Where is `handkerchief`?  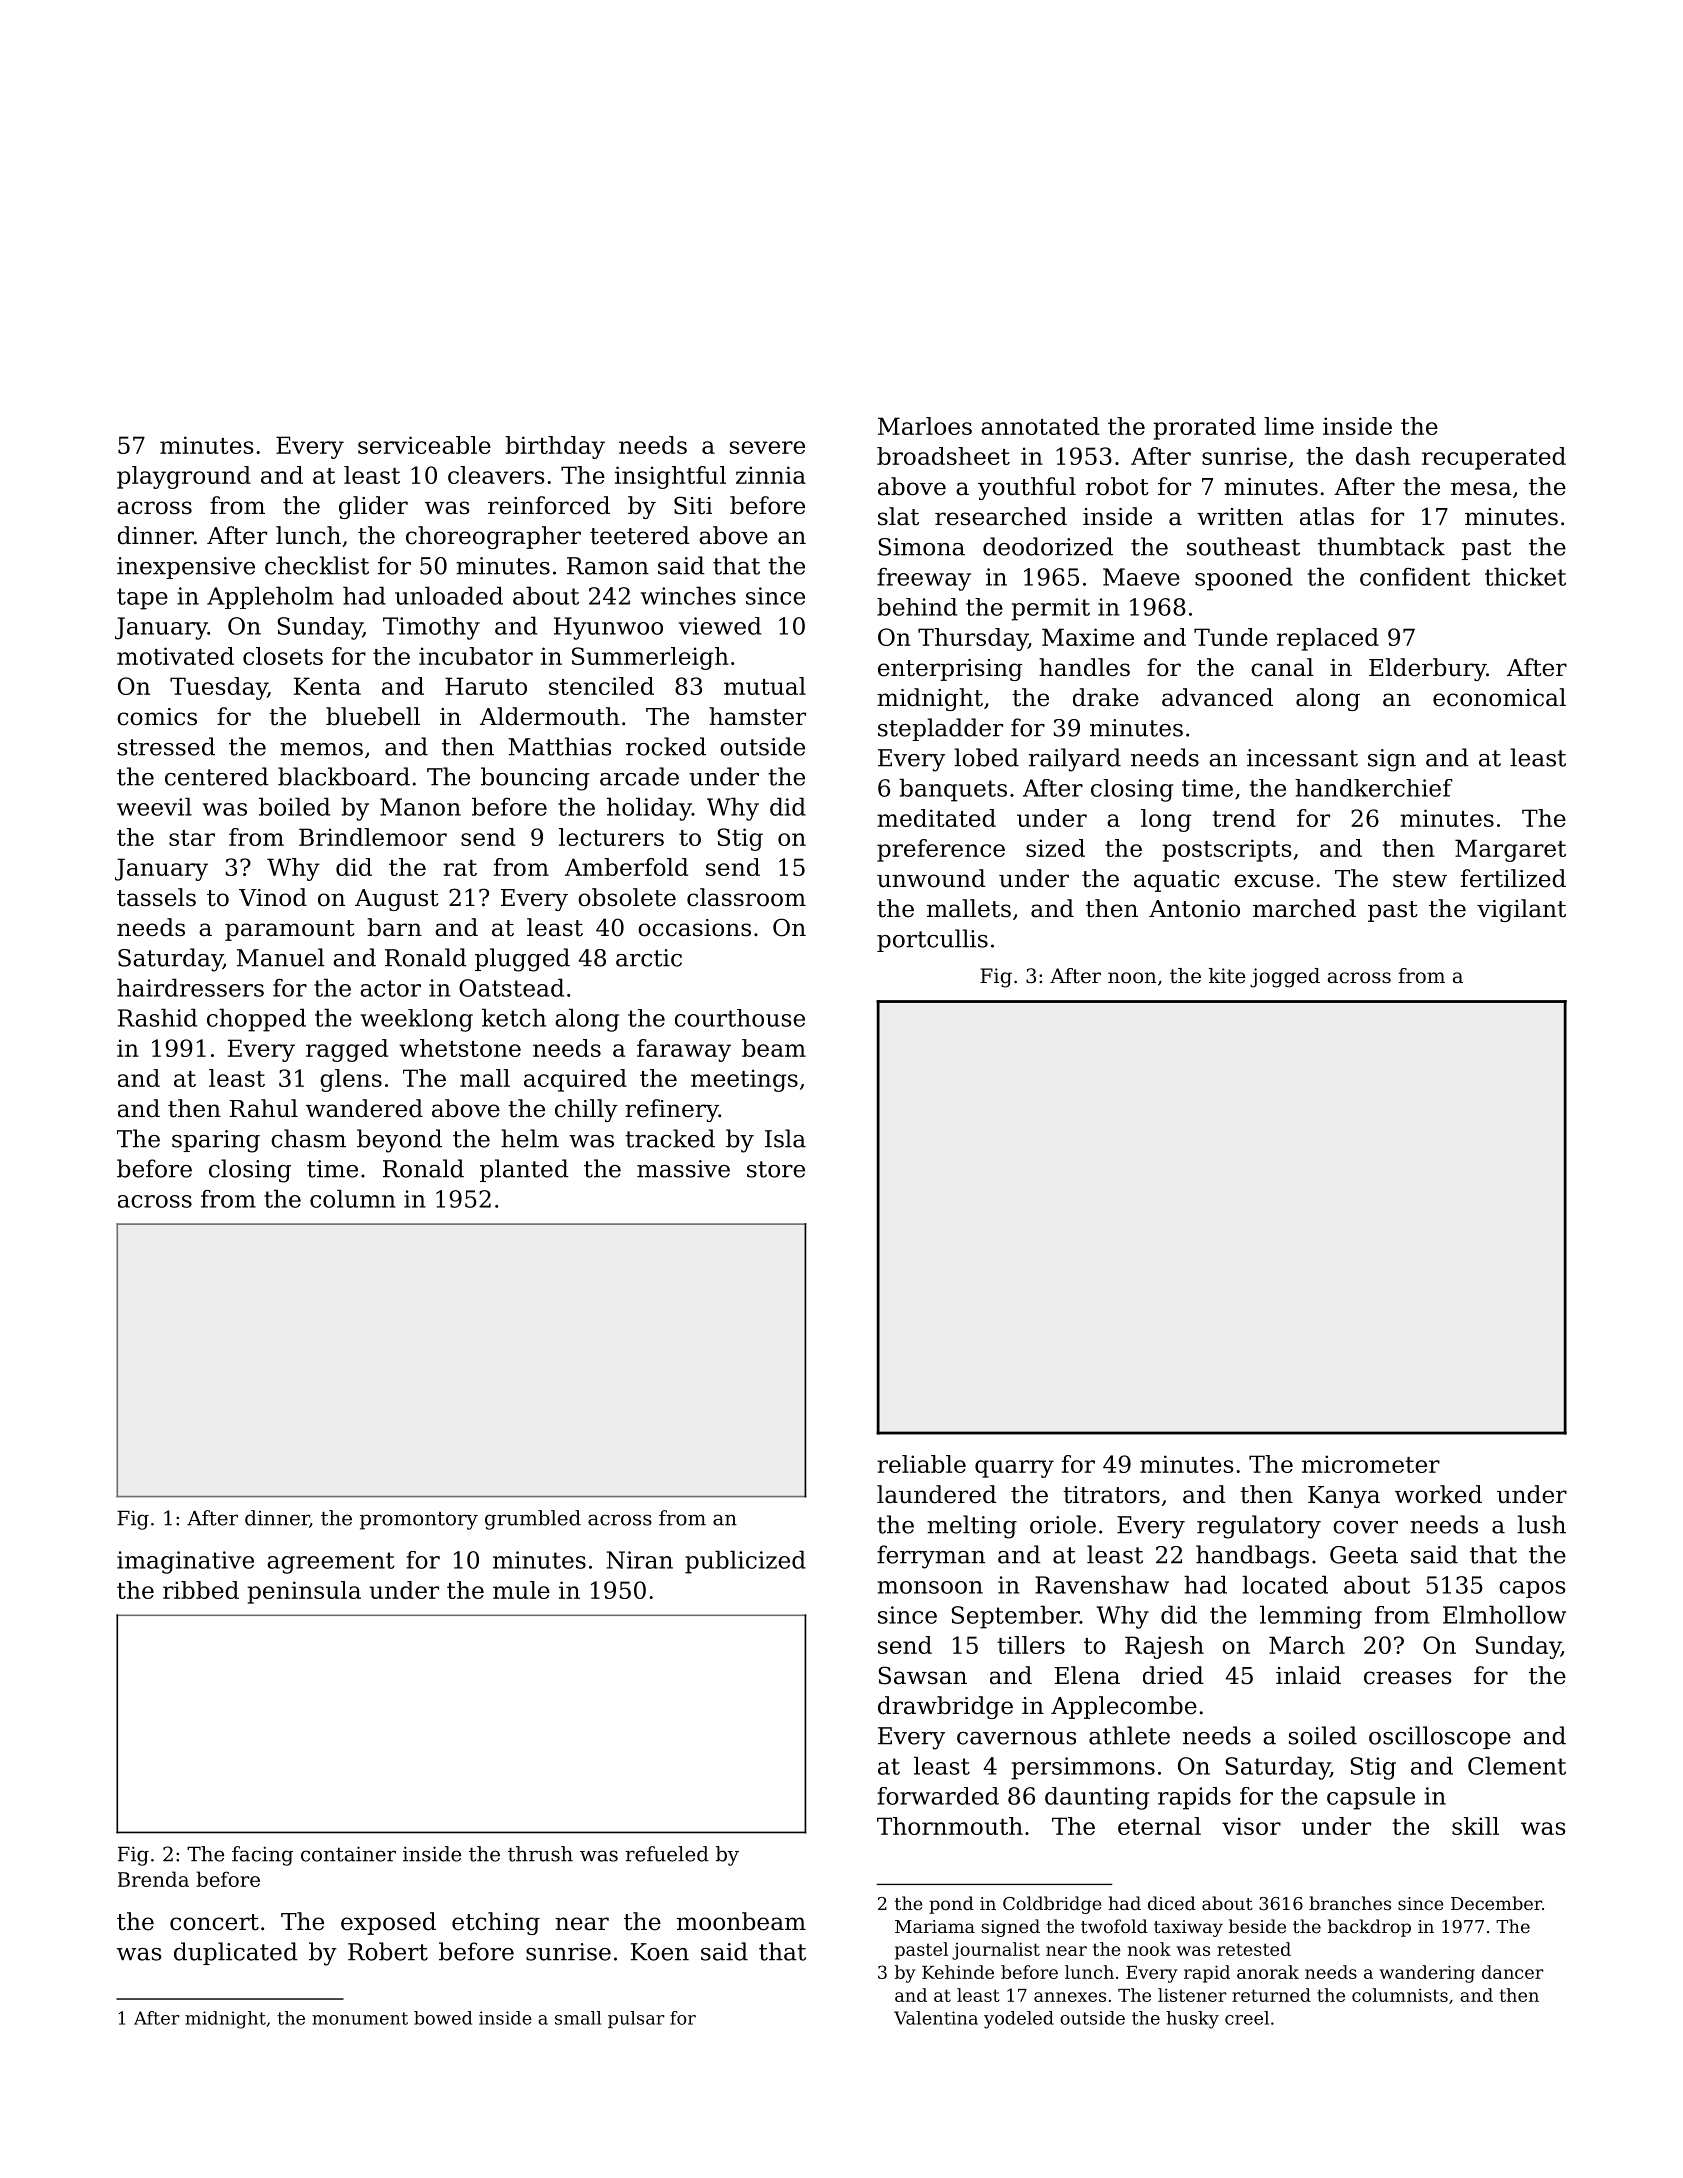
handkerchief is located at coordinates (1374, 788).
